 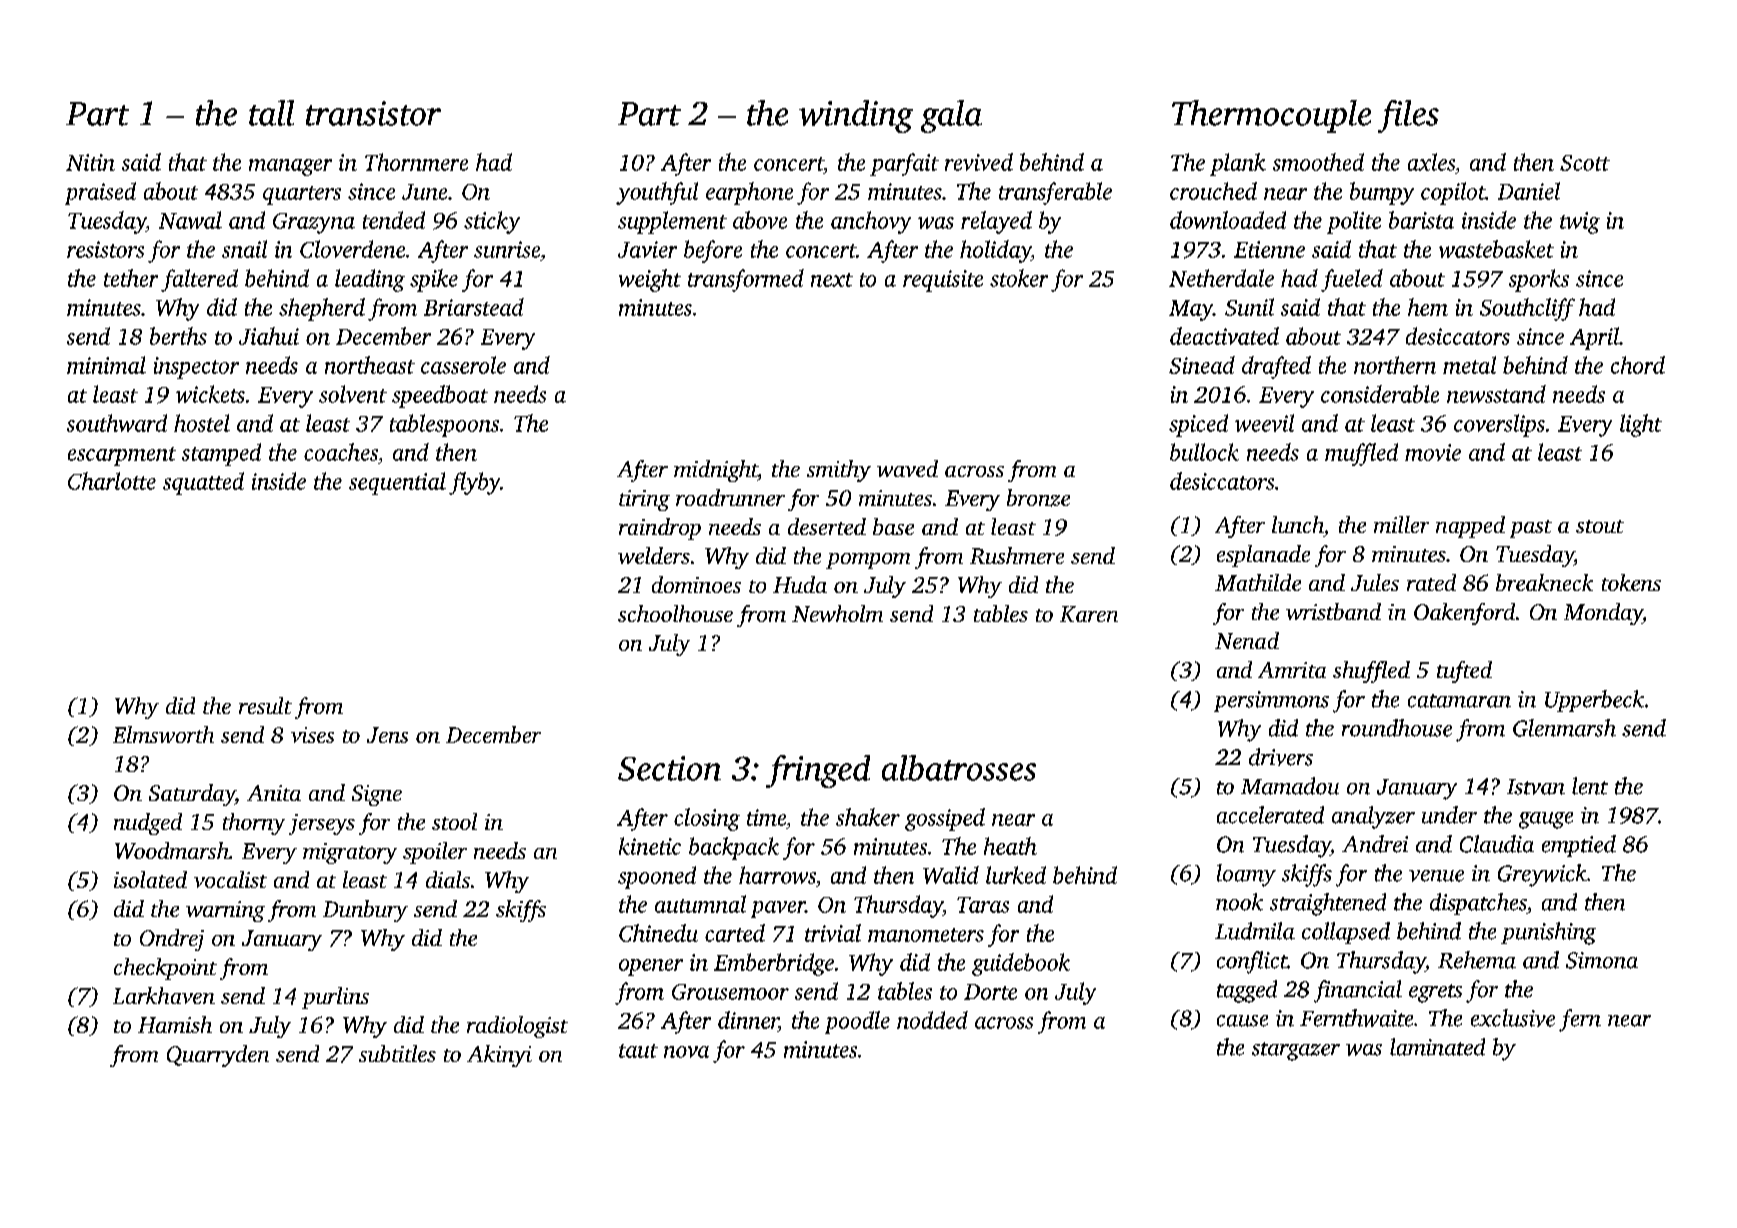 What do you see at coordinates (800, 584) in the page?
I see `Huda` at bounding box center [800, 584].
